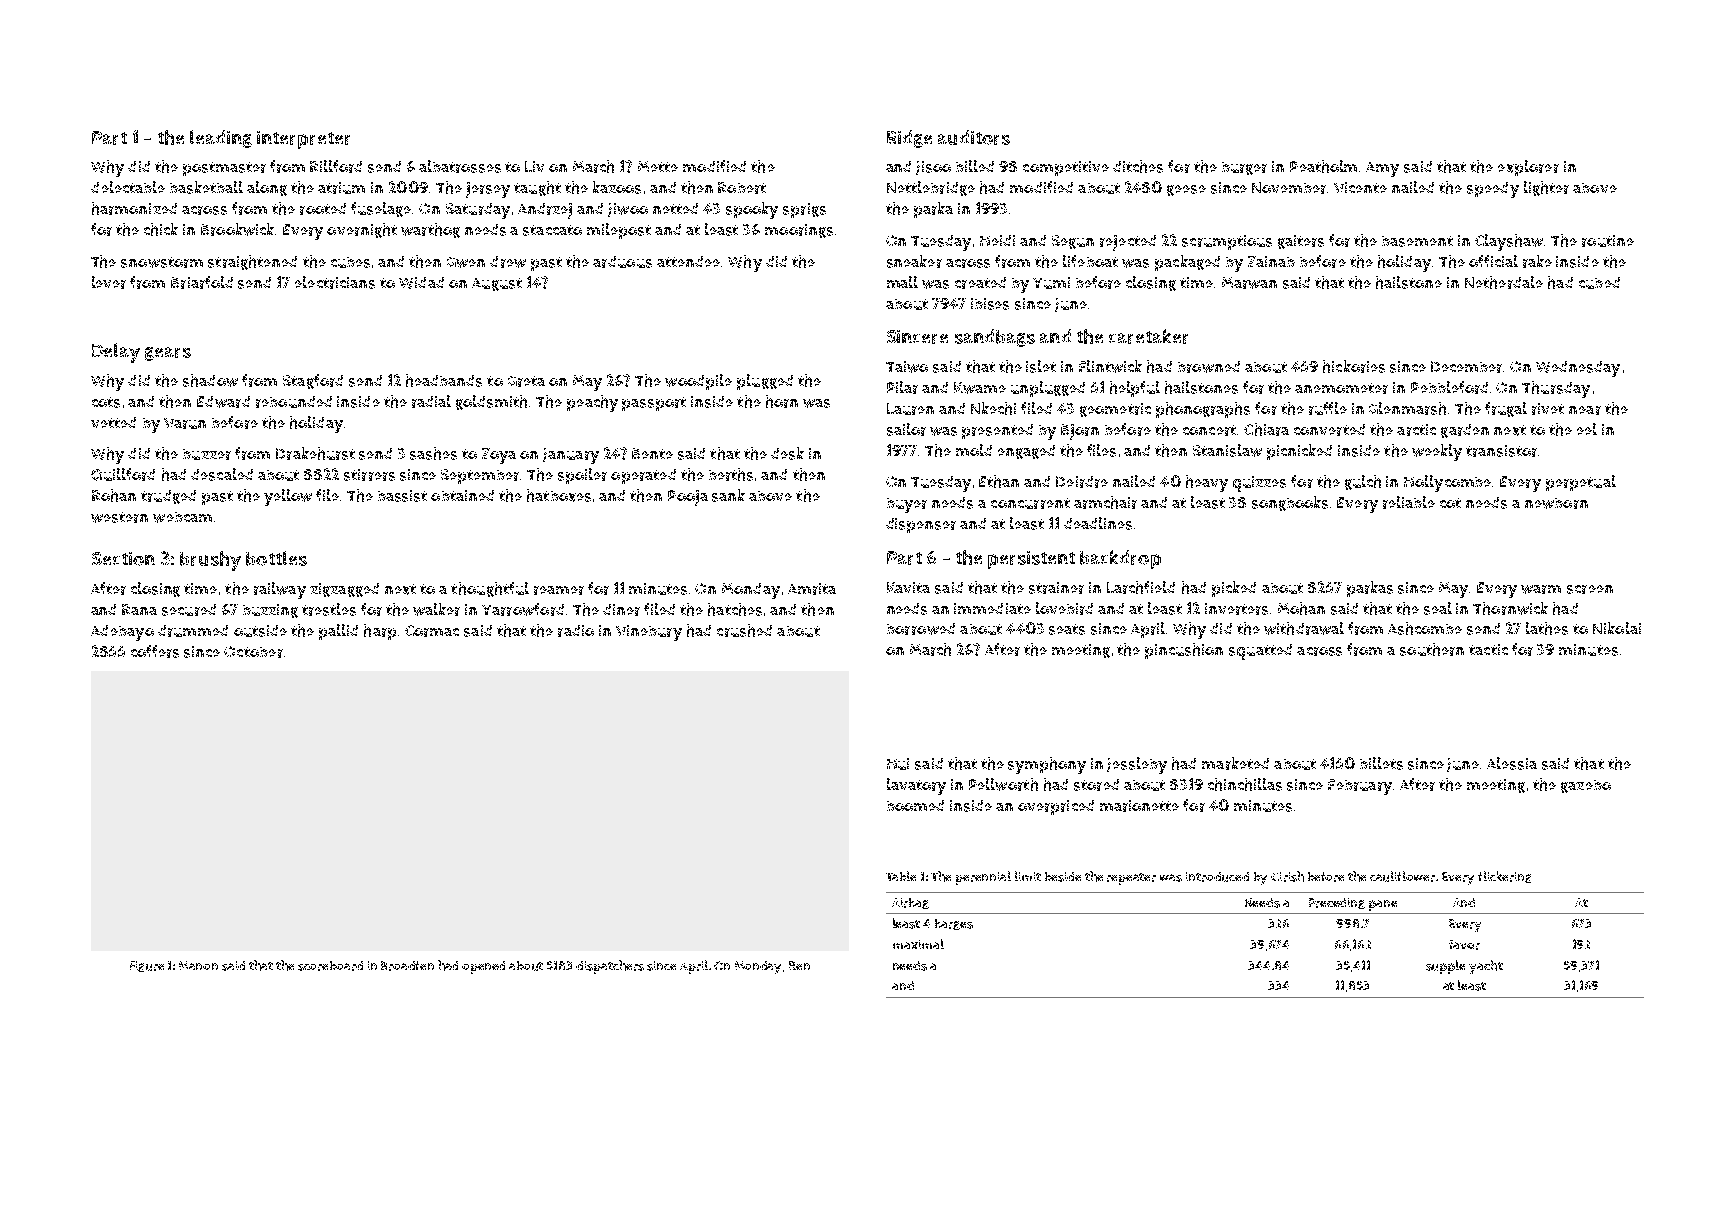 Image resolution: width=1735 pixels, height=1227 pixels. What do you see at coordinates (253, 652) in the document?
I see `October` at bounding box center [253, 652].
